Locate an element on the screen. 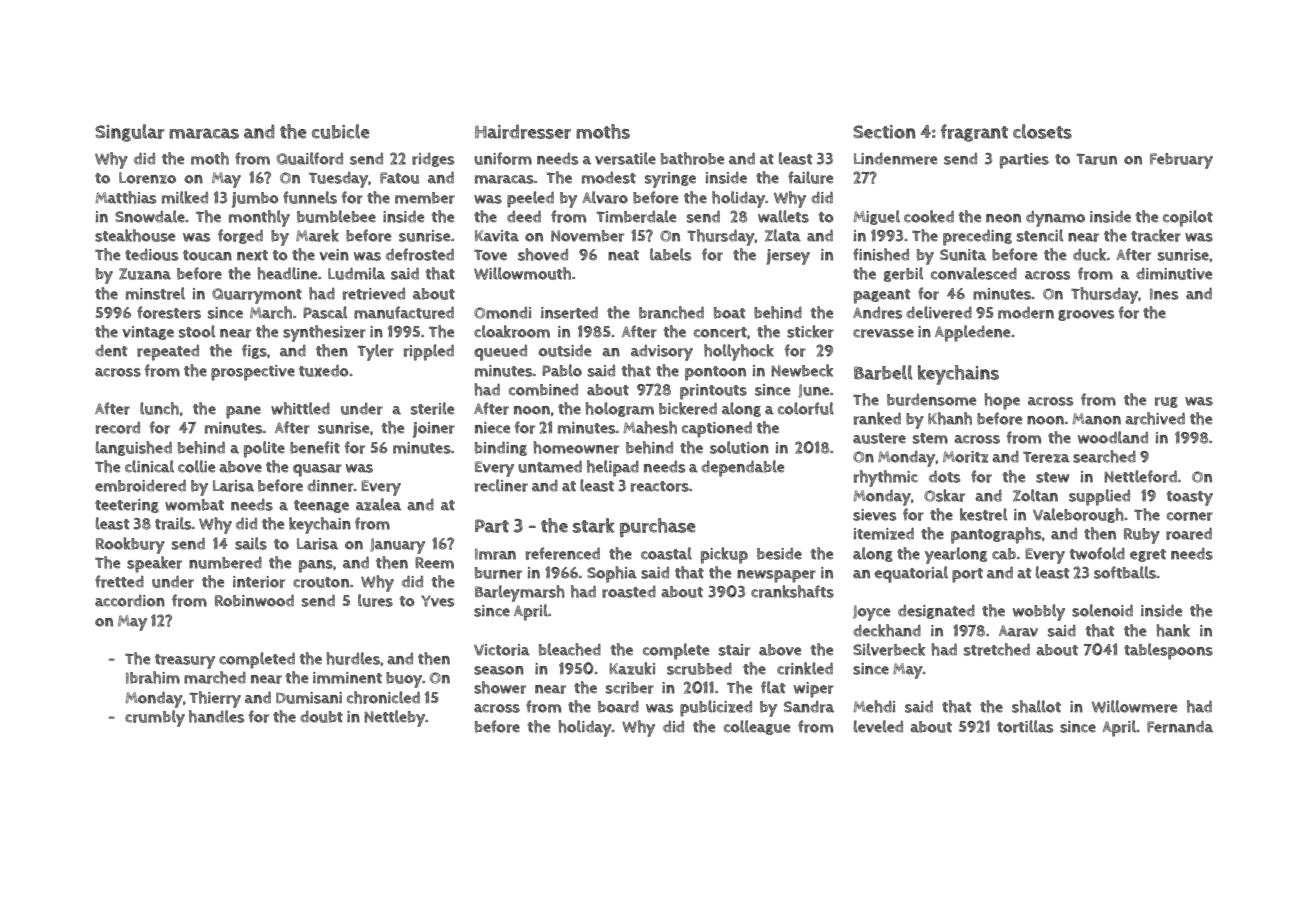  handles is located at coordinates (216, 716).
